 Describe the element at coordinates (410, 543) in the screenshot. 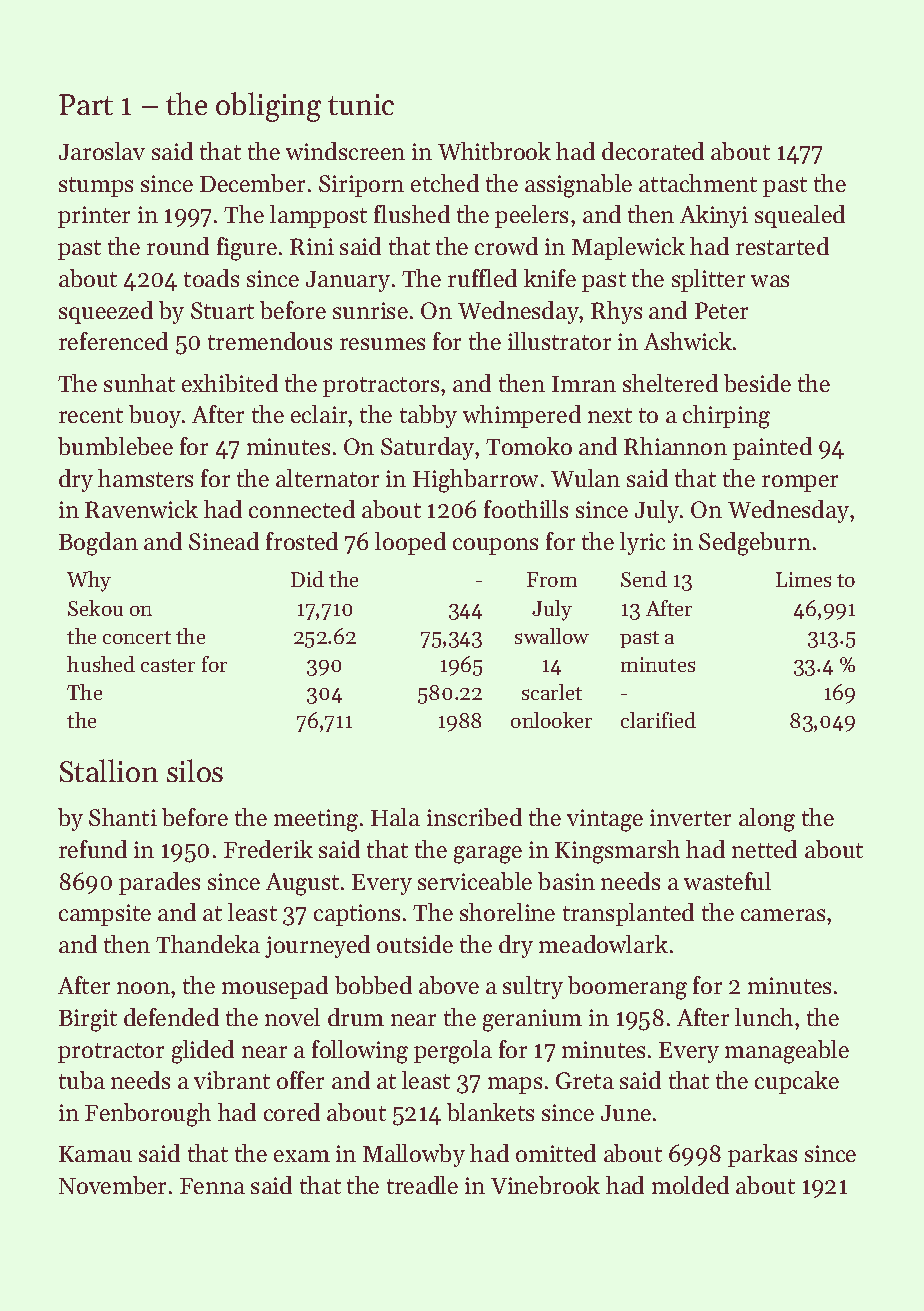

I see `looped` at that location.
